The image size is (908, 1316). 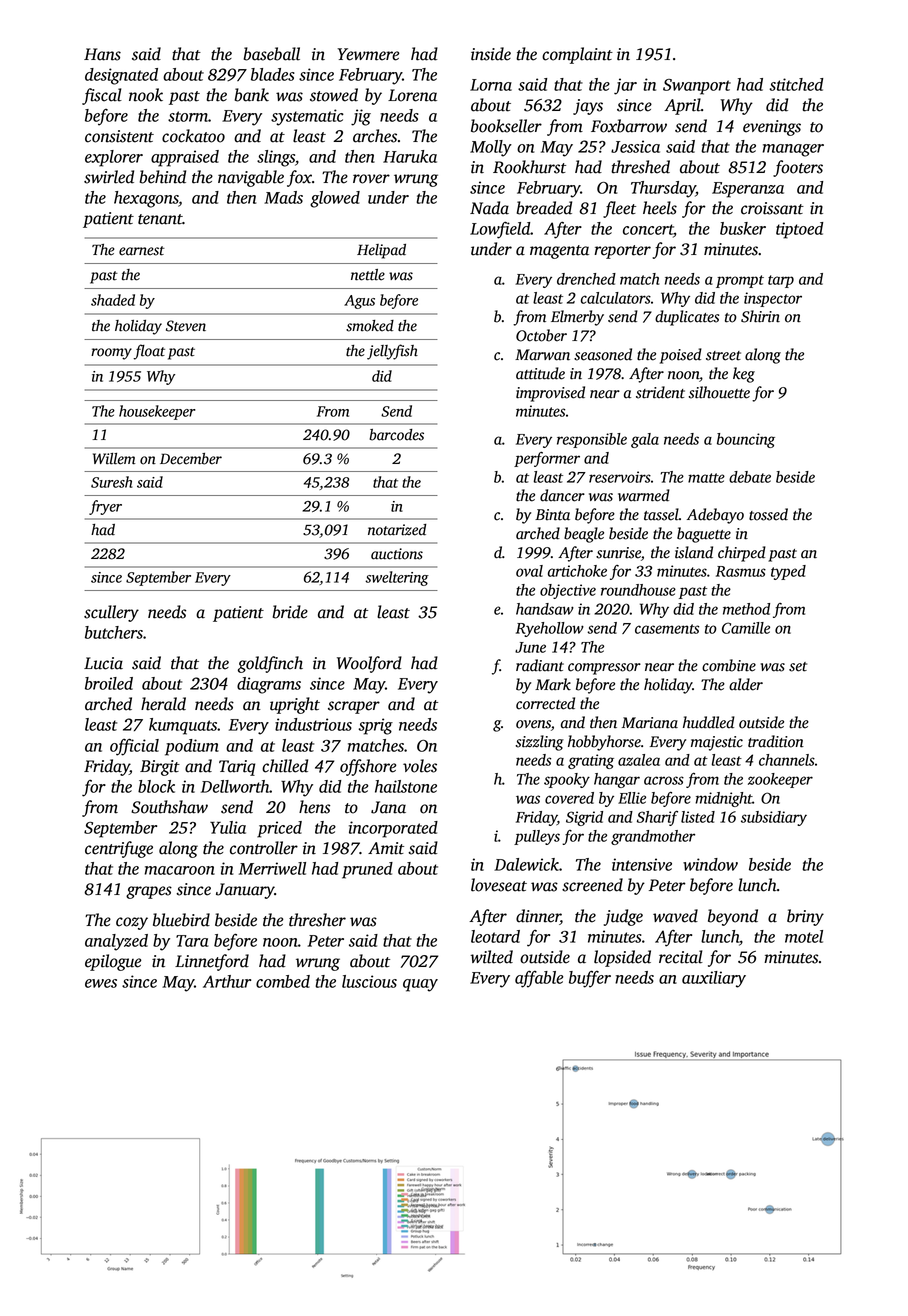 What do you see at coordinates (774, 818) in the screenshot?
I see `subsidiary` at bounding box center [774, 818].
